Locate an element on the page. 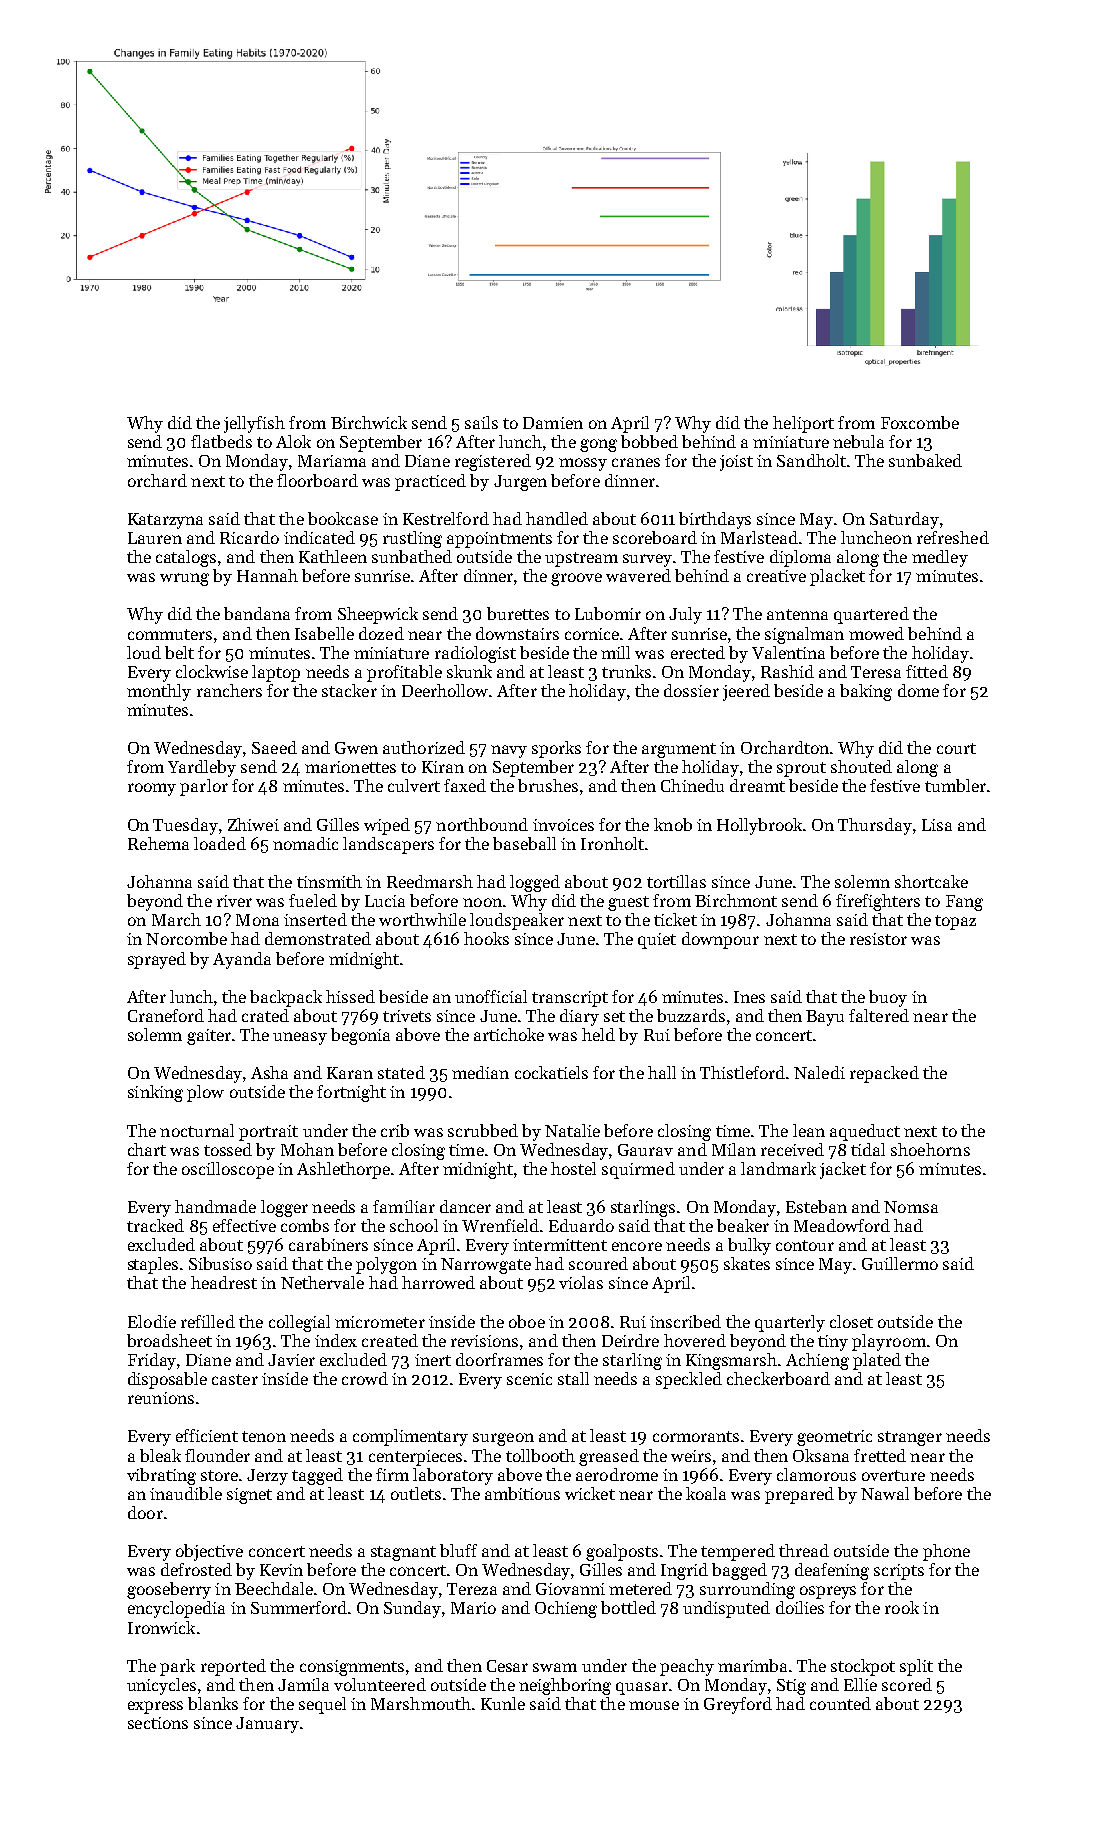 The height and width of the page is (1844, 1119). playroom is located at coordinates (889, 1342).
